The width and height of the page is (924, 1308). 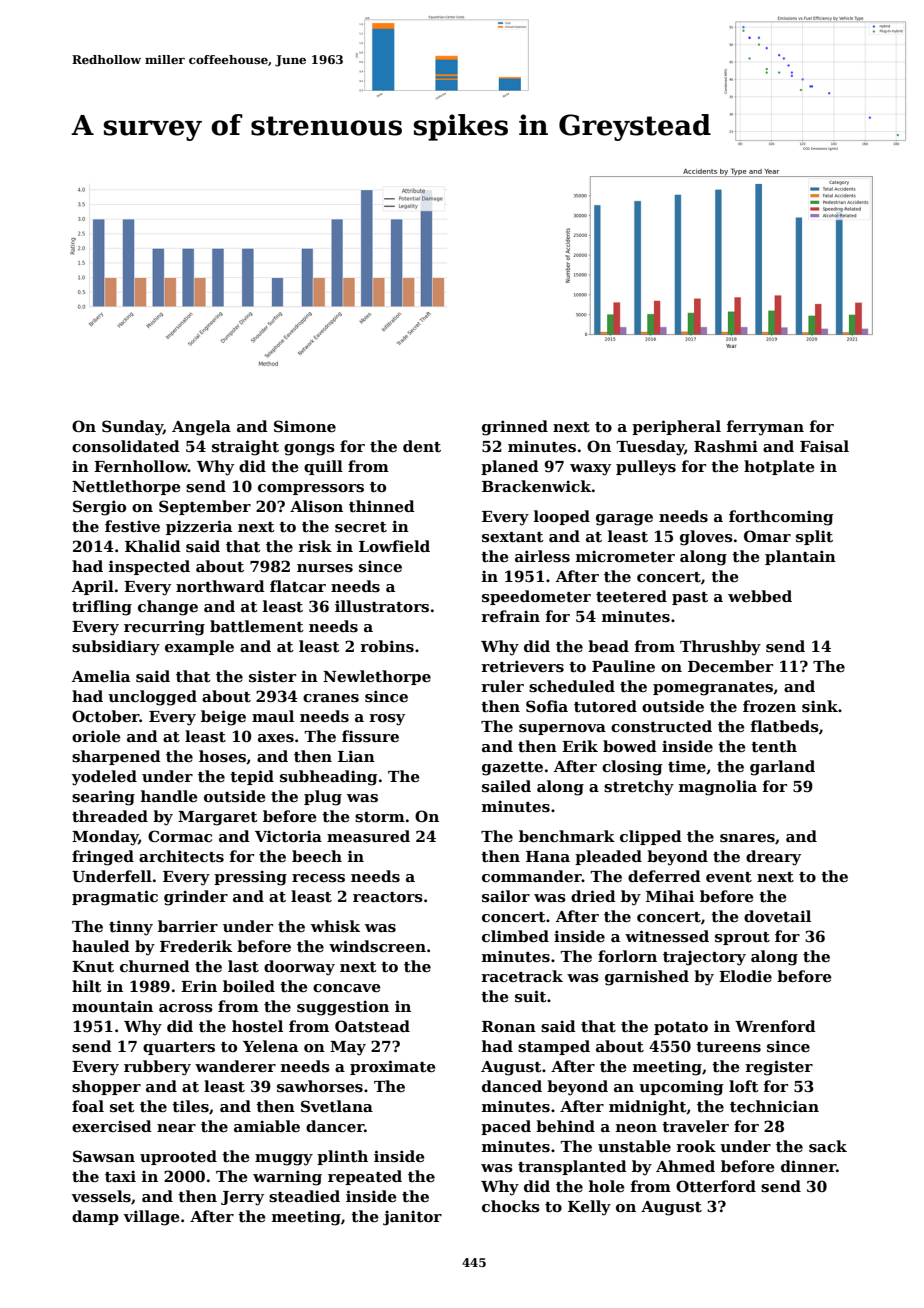 I want to click on thinned, so click(x=382, y=506).
